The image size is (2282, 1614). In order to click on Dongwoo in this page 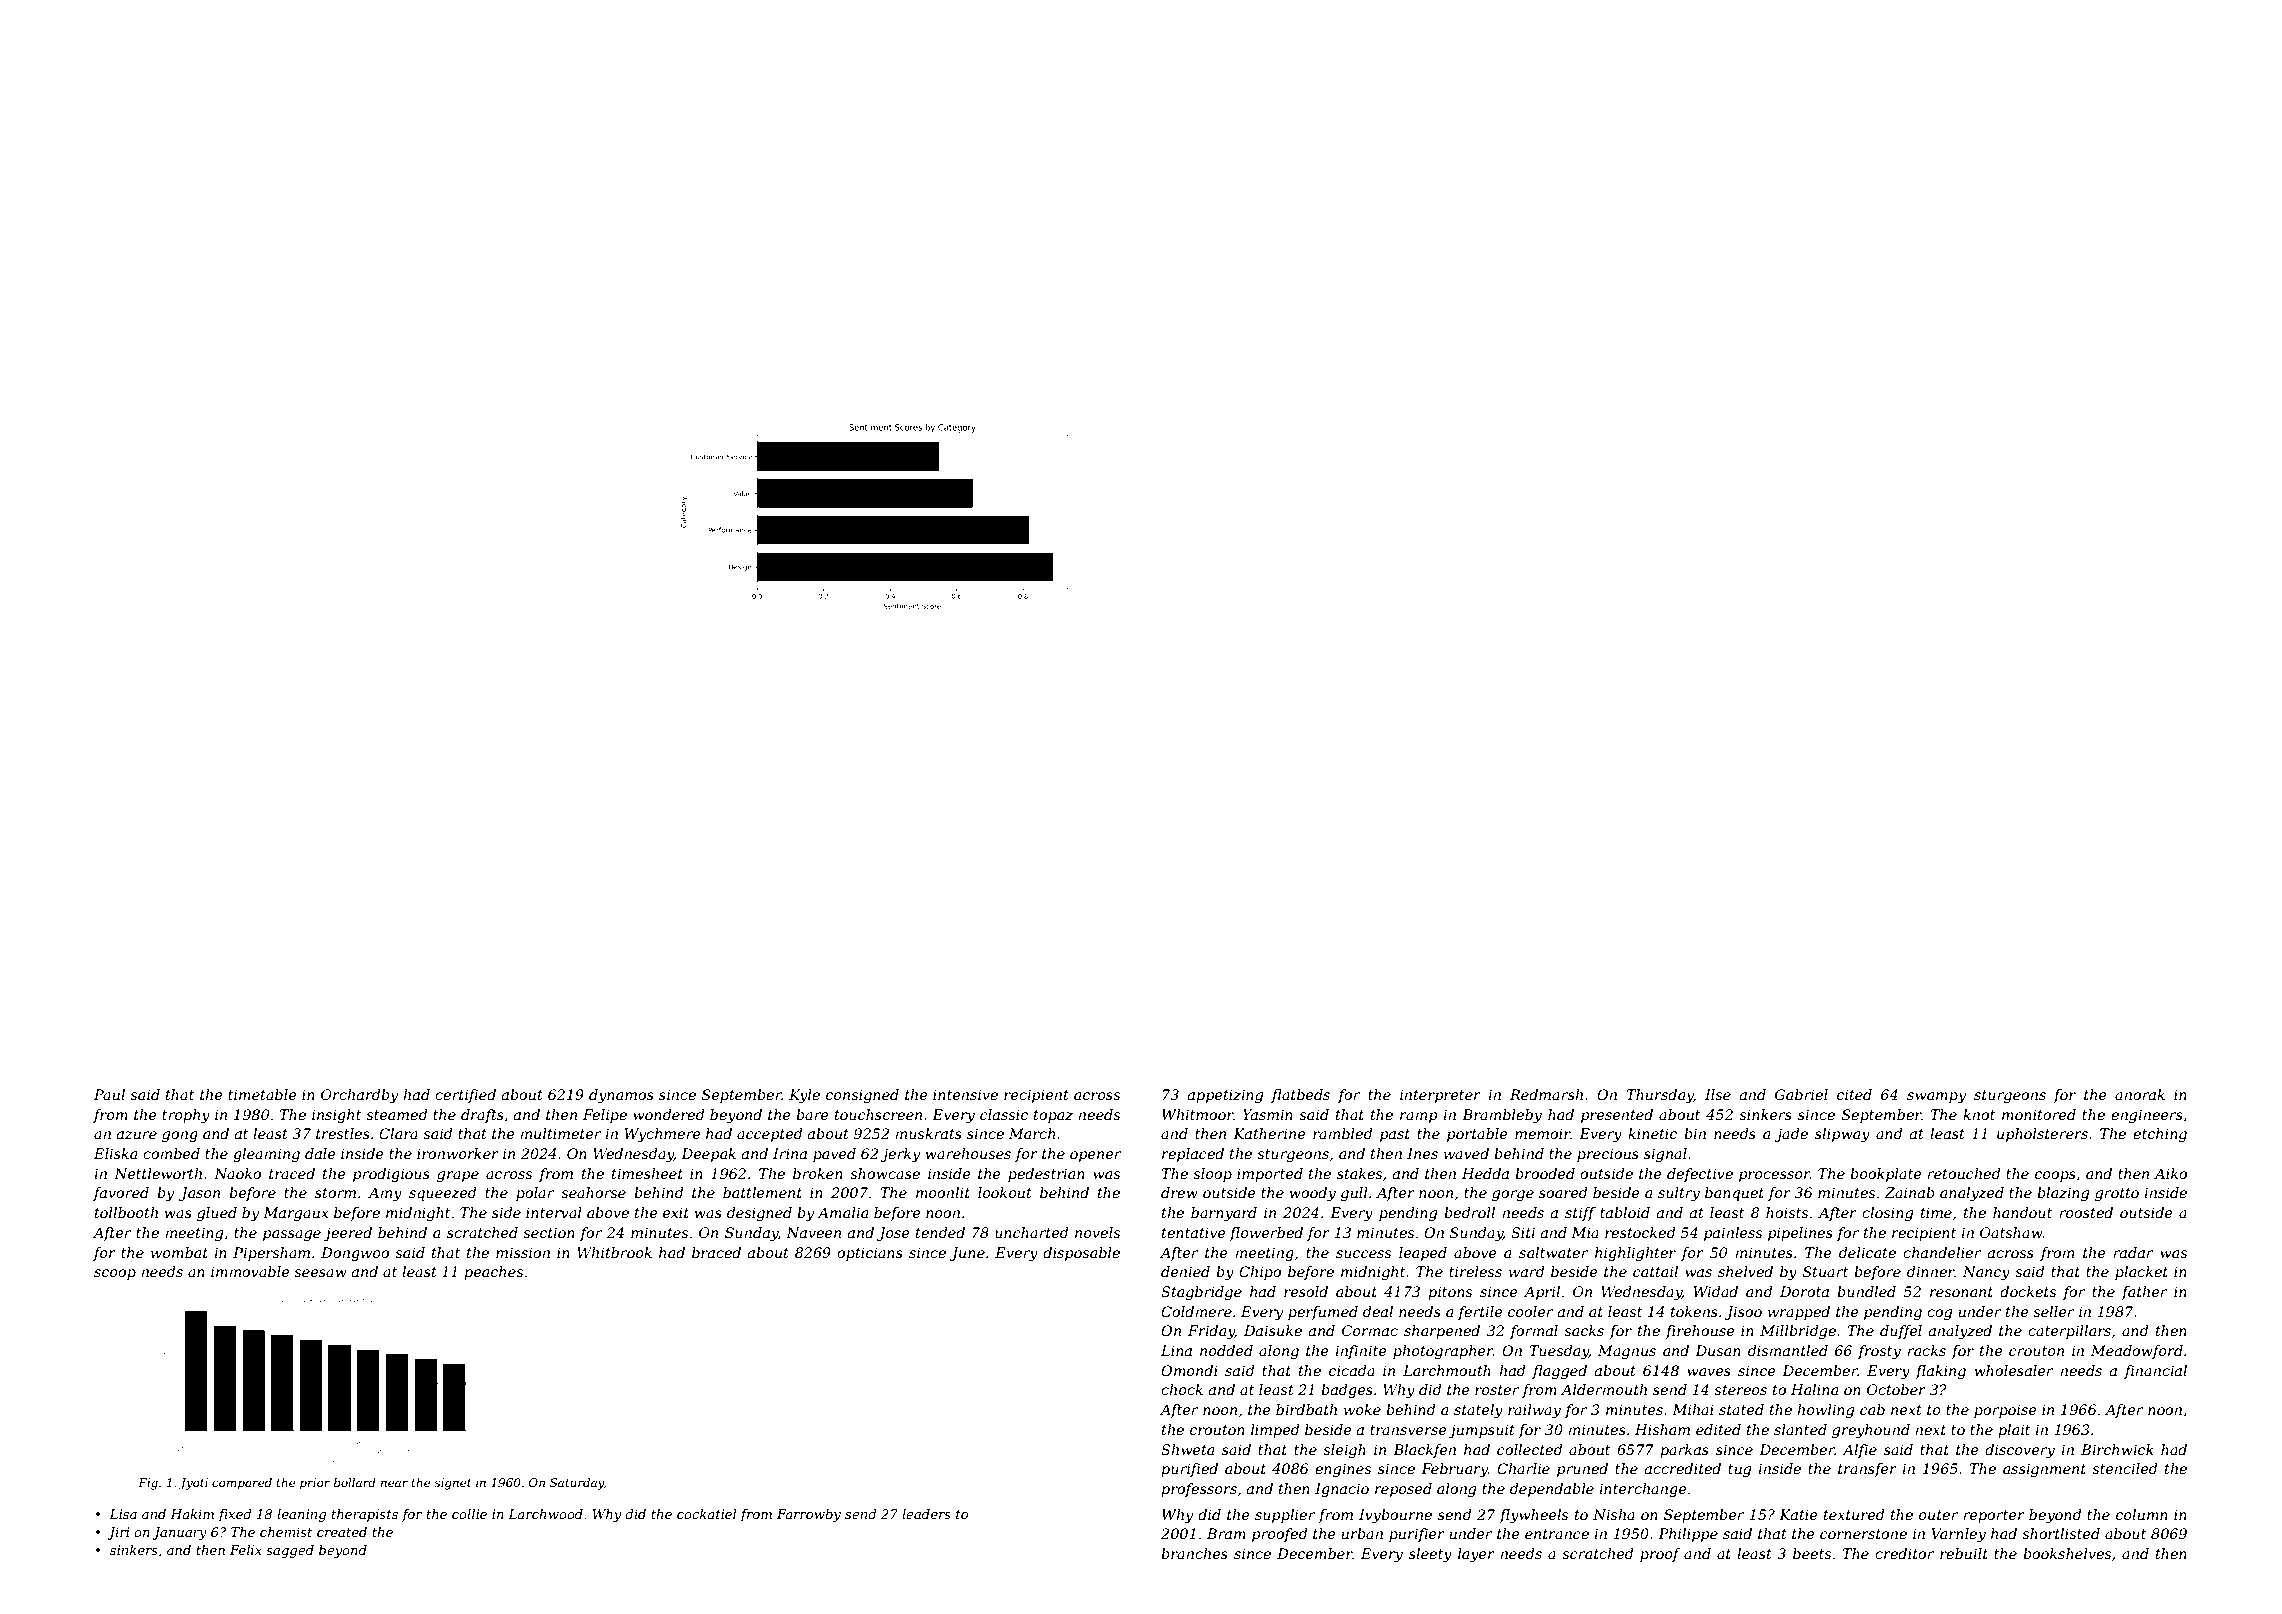, I will do `click(355, 1254)`.
